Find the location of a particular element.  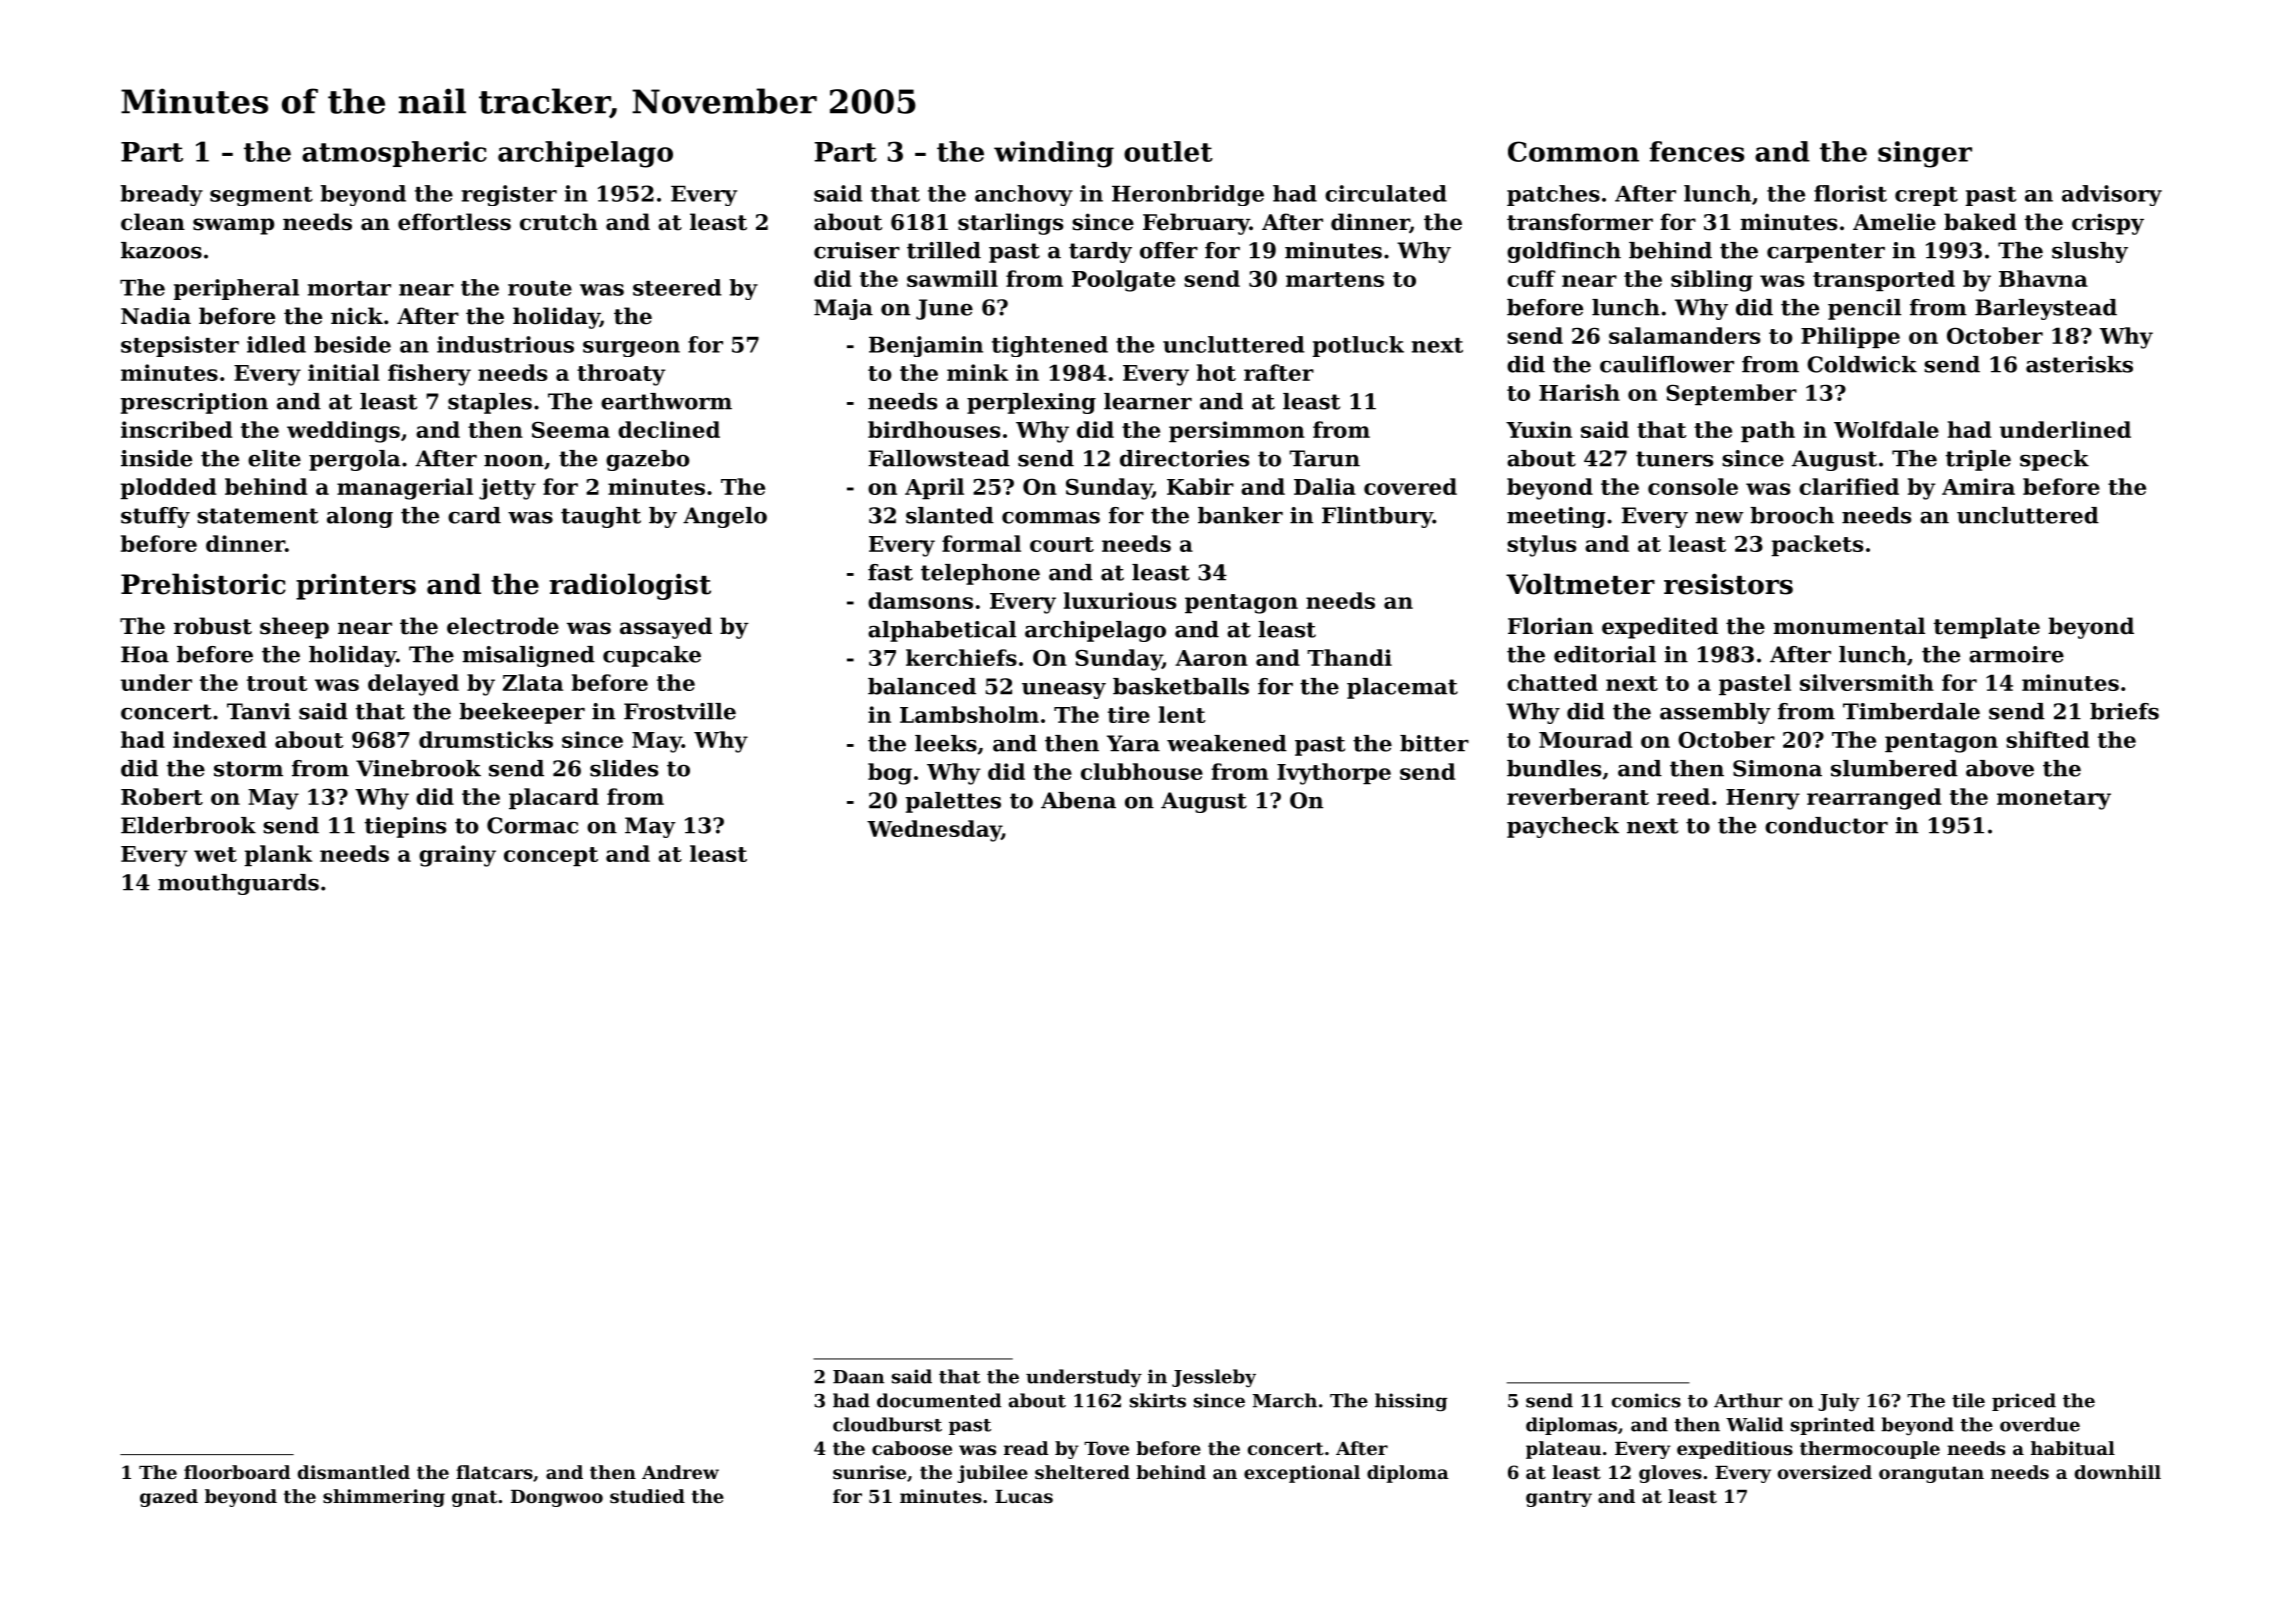

flatcars is located at coordinates (494, 1472).
